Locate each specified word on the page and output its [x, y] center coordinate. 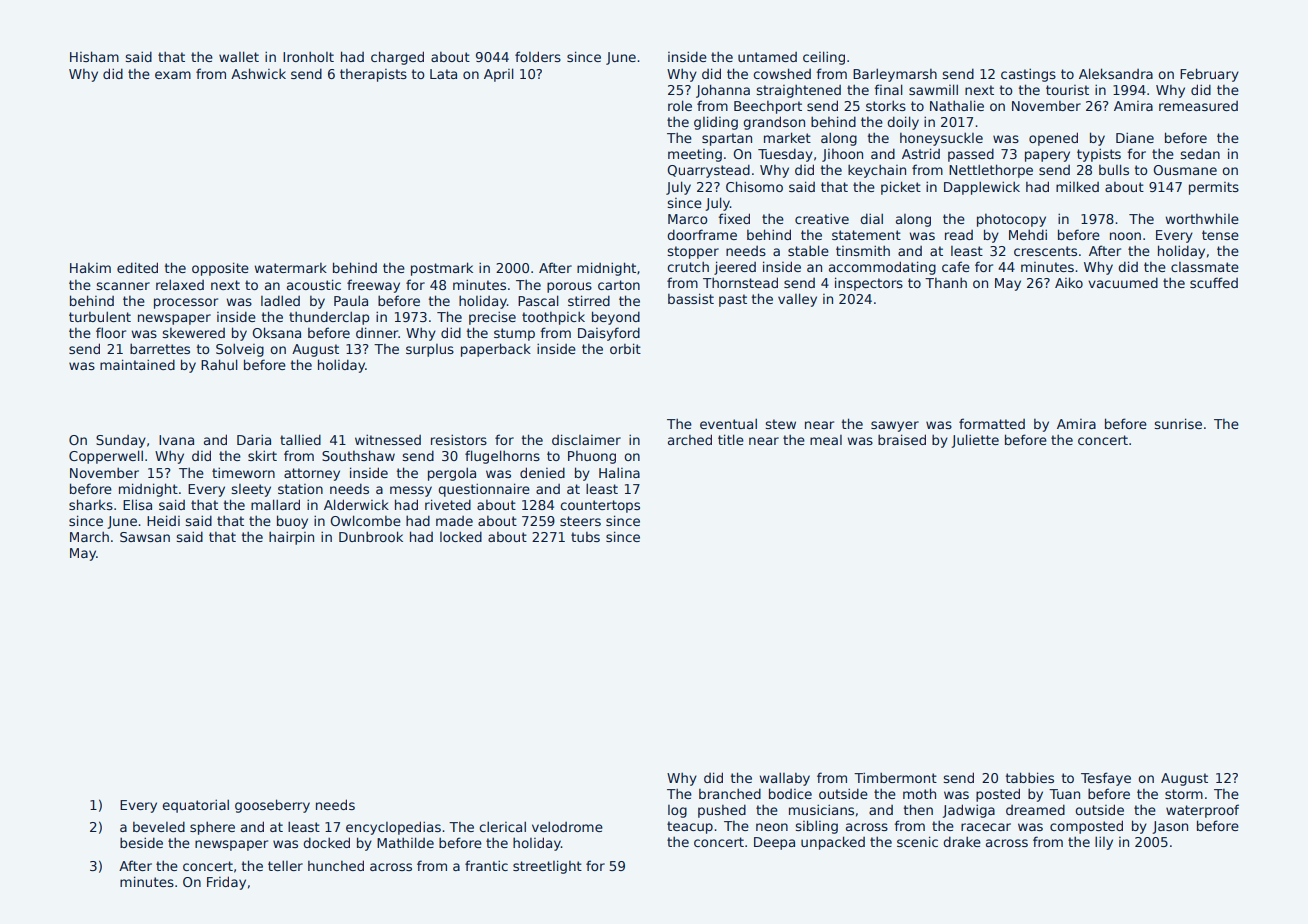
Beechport [768, 107]
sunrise [1178, 423]
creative [822, 218]
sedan [1200, 154]
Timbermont [895, 777]
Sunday [121, 441]
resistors [459, 439]
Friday [226, 883]
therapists [373, 75]
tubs [585, 537]
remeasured [1198, 106]
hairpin [291, 538]
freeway [373, 286]
